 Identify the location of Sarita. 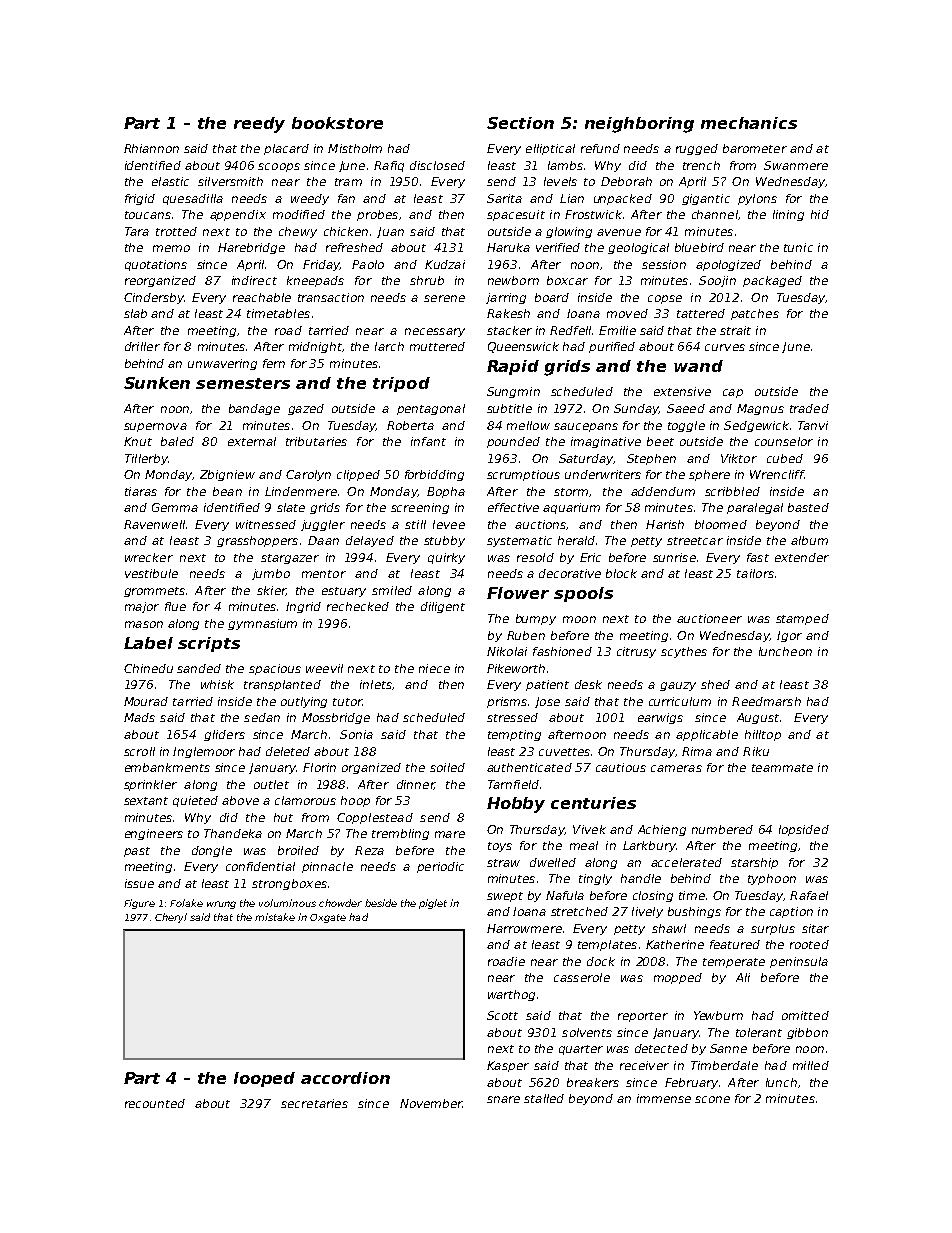
(504, 198).
